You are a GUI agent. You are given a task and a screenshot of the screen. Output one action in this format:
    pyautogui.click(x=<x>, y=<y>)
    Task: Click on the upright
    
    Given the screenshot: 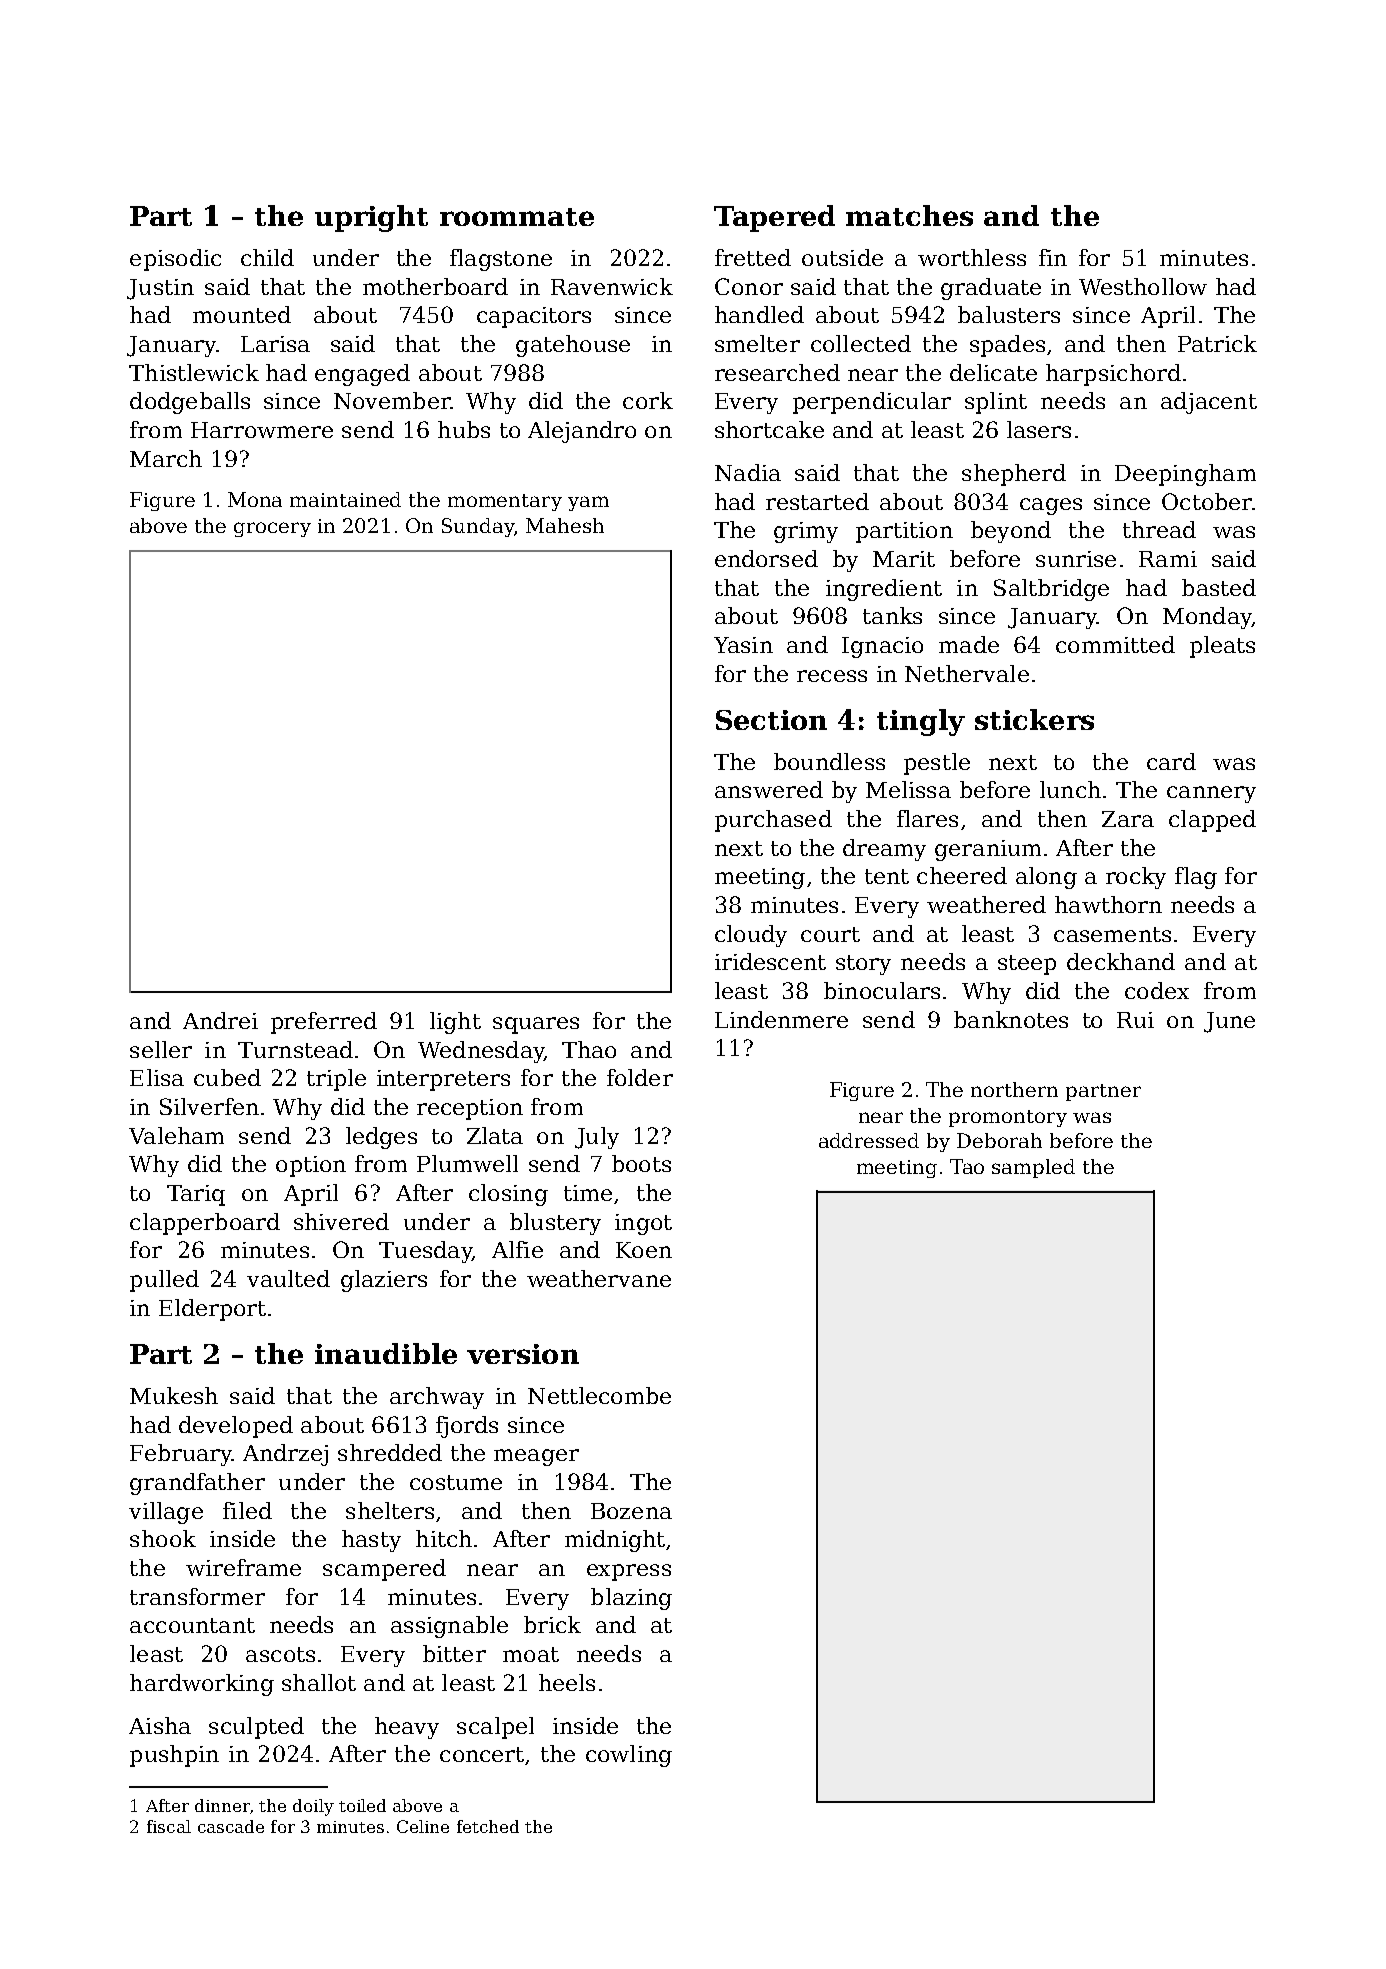 What is the action you would take?
    pyautogui.click(x=371, y=218)
